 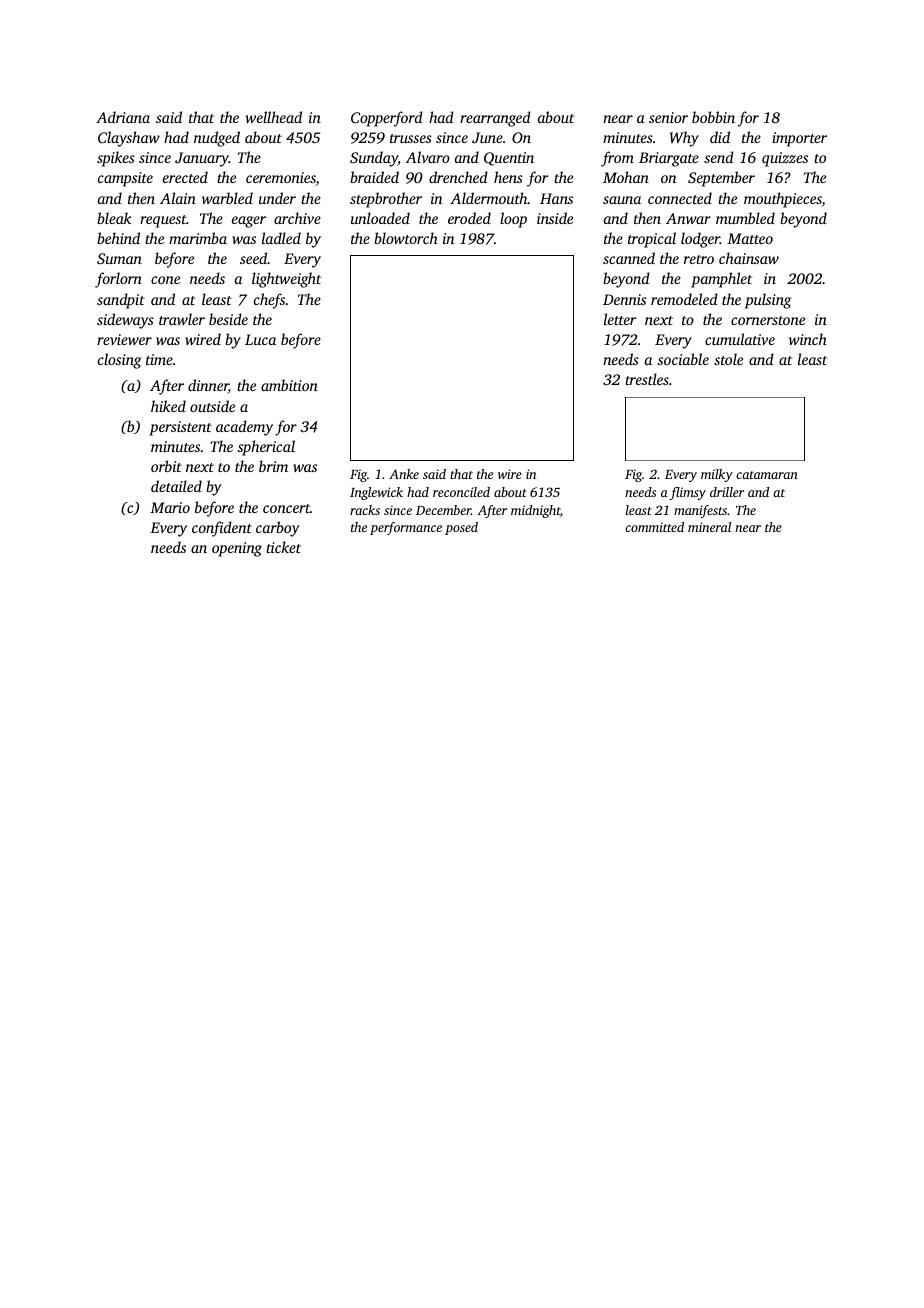 What do you see at coordinates (387, 119) in the screenshot?
I see `Copperford` at bounding box center [387, 119].
